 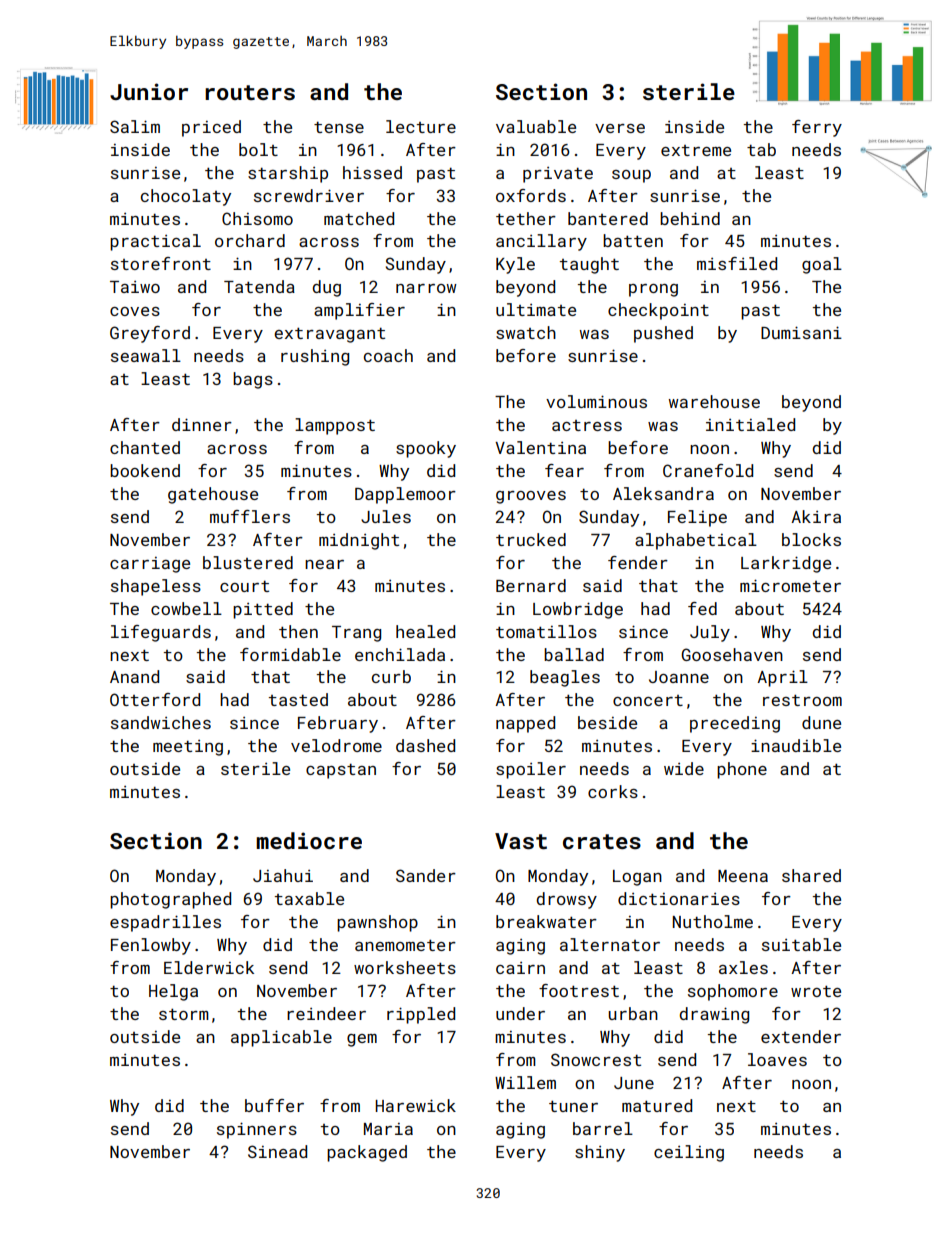 What do you see at coordinates (388, 355) in the page?
I see `coach` at bounding box center [388, 355].
